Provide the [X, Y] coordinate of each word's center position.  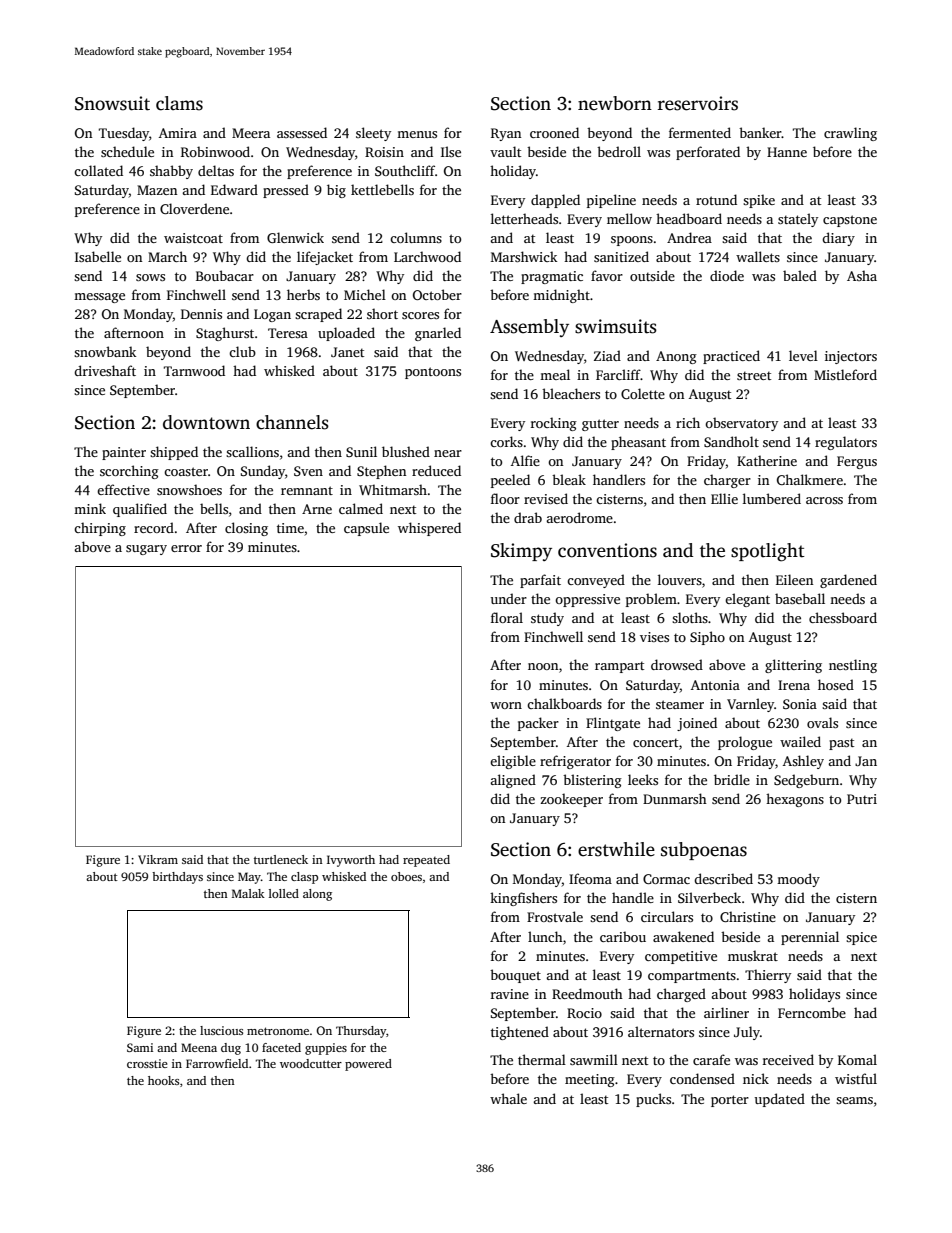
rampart [619, 667]
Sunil [361, 451]
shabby [171, 172]
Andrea [689, 237]
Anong [676, 357]
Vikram [158, 859]
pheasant [638, 443]
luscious [221, 1030]
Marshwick [524, 256]
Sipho [707, 638]
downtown [206, 422]
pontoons [433, 373]
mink [90, 508]
